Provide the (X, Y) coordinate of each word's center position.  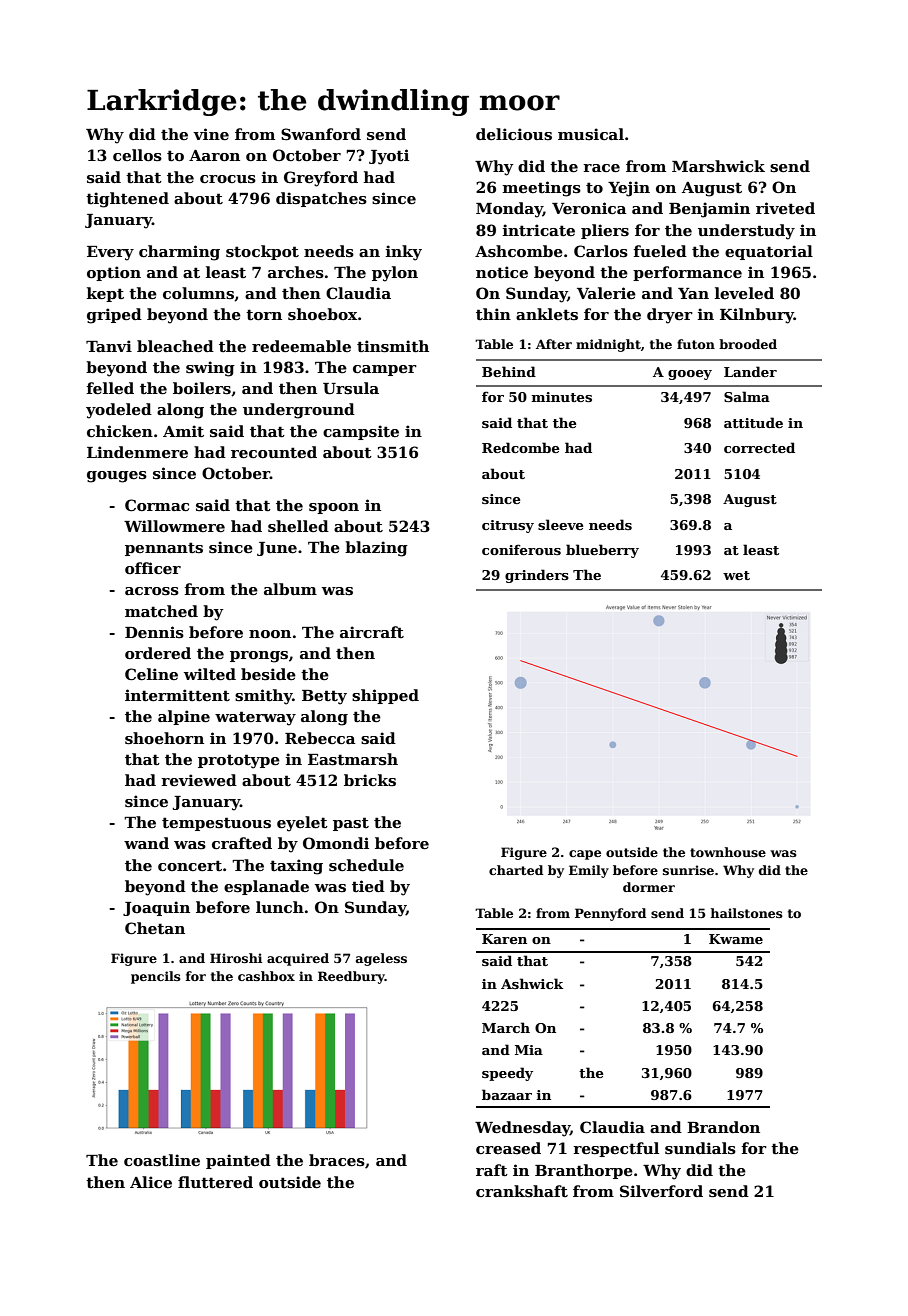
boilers (202, 388)
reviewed (199, 780)
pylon (395, 274)
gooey (690, 375)
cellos (137, 155)
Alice (151, 1182)
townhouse (728, 852)
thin (493, 314)
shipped (385, 696)
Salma (747, 396)
